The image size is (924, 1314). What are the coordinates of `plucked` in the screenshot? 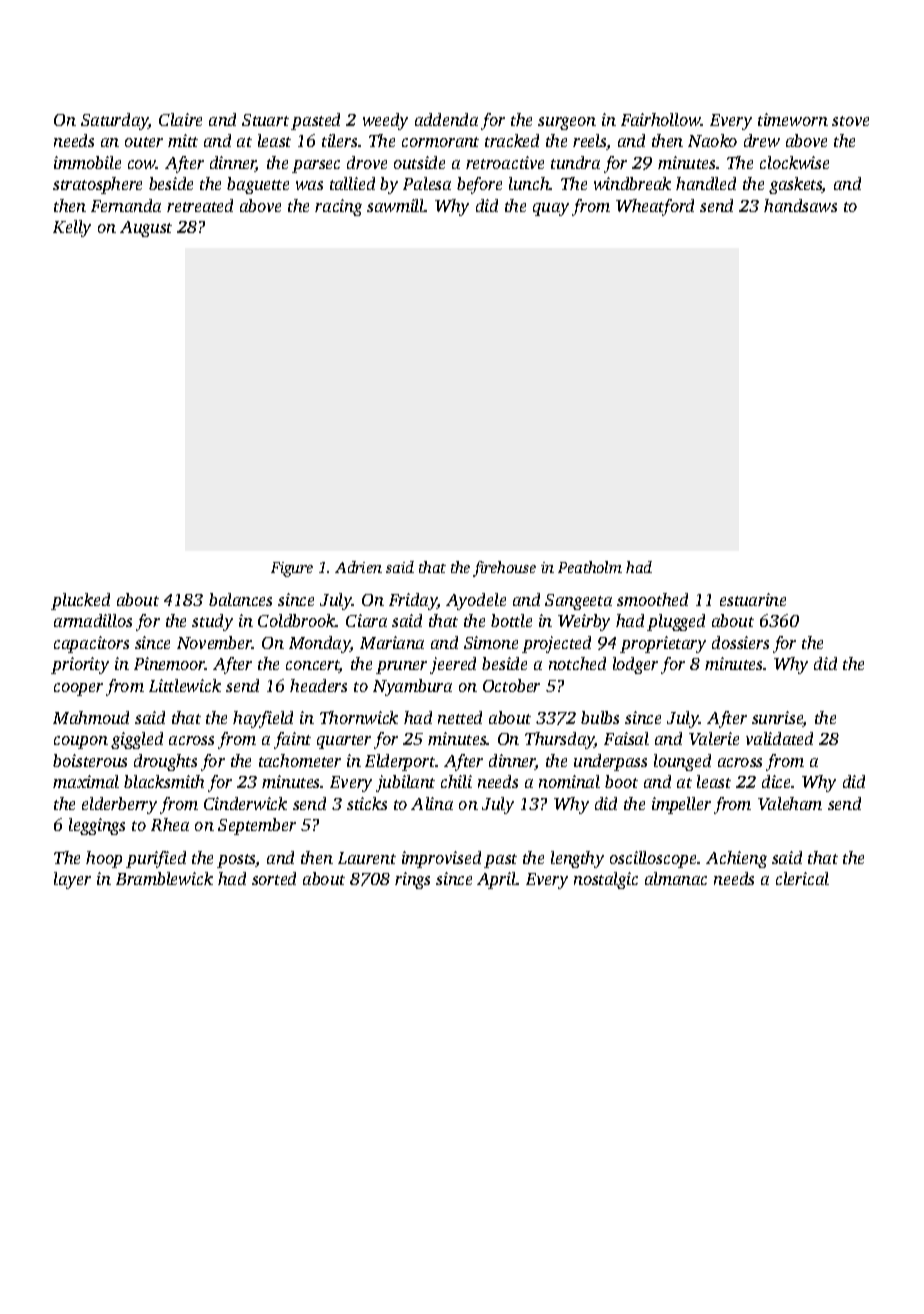 It's located at (80, 601).
